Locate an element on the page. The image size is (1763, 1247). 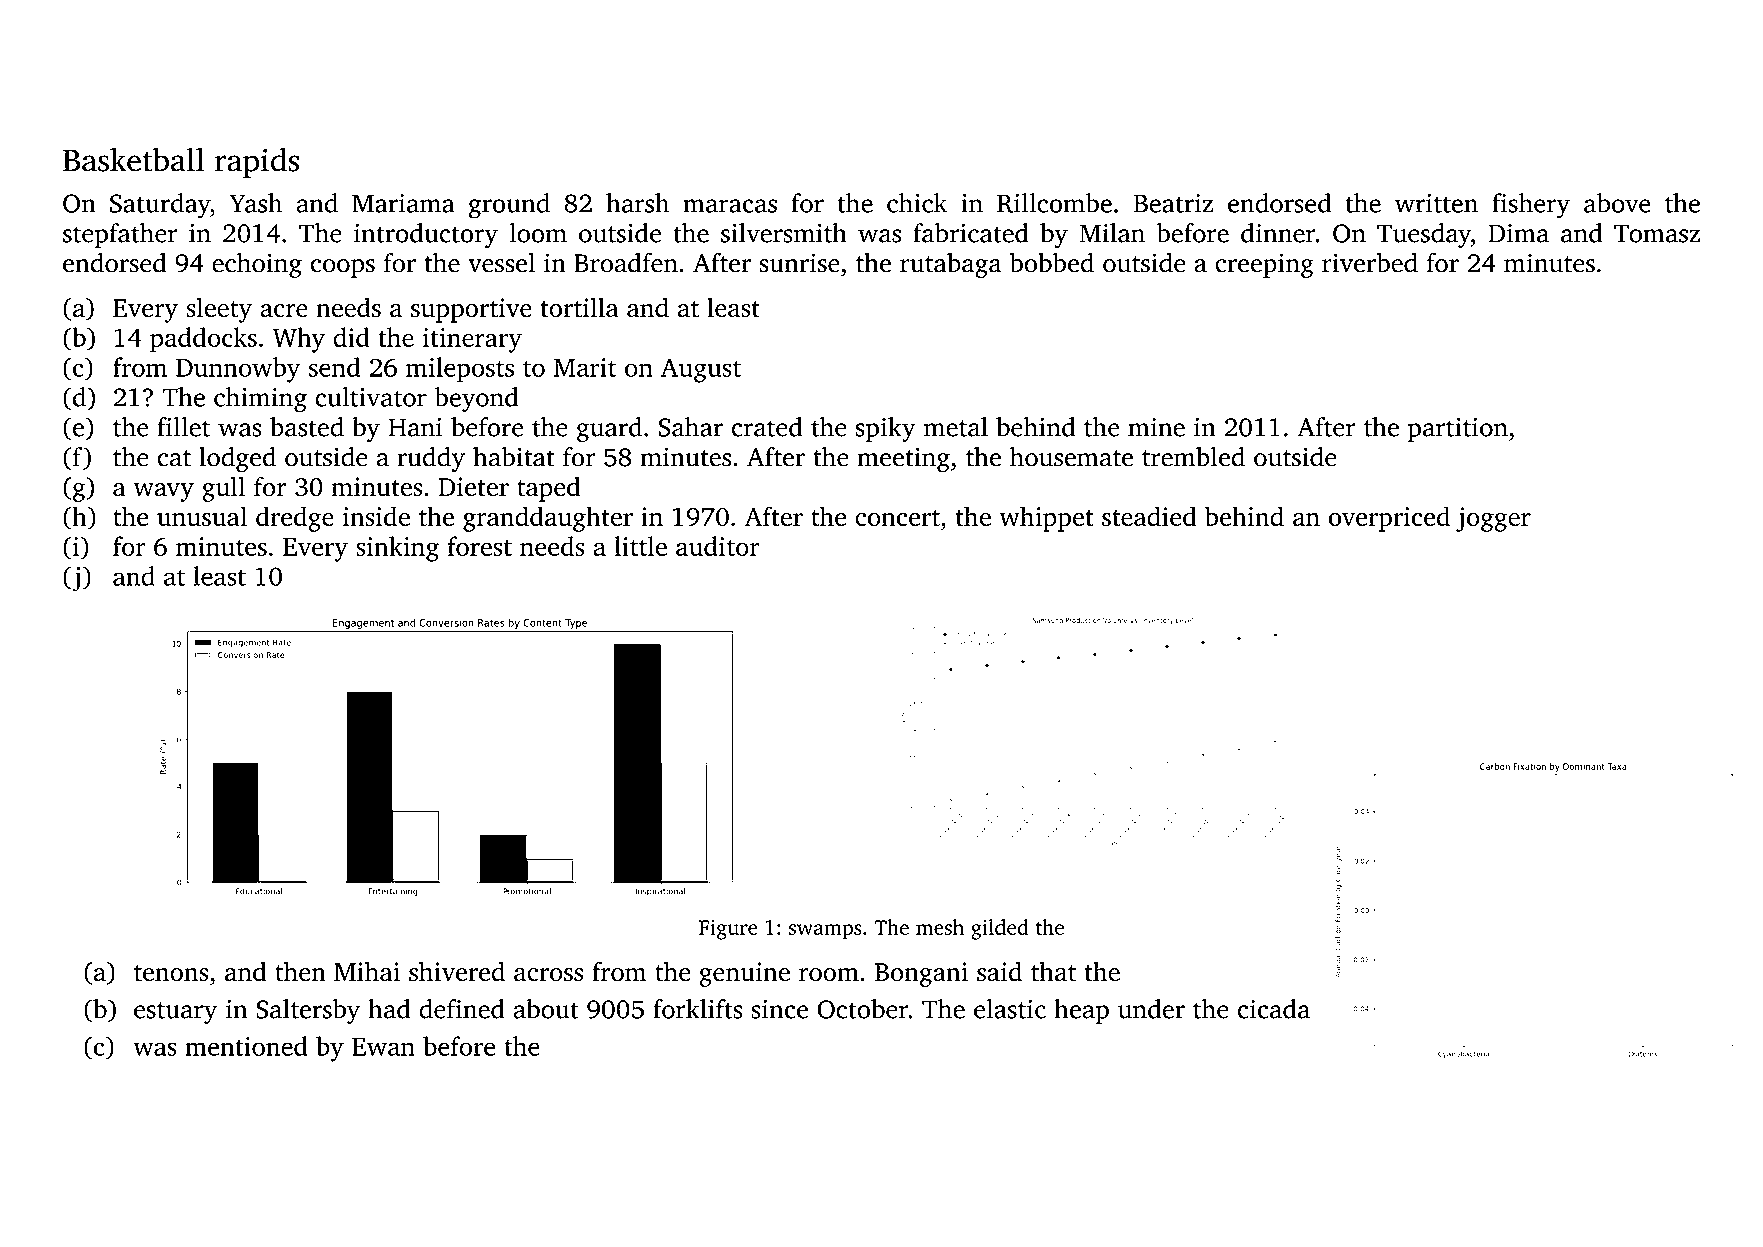
jogger is located at coordinates (1493, 519).
